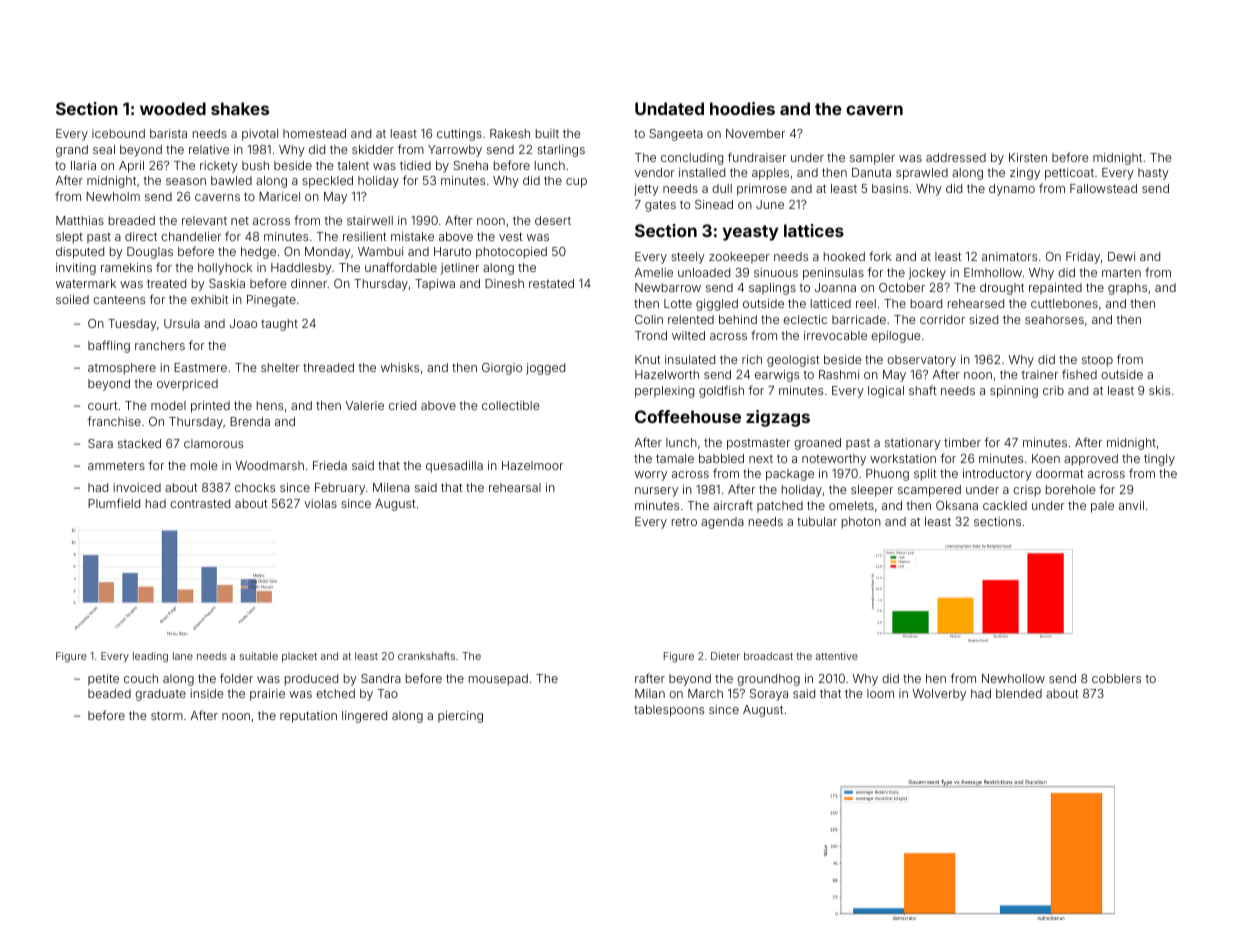 The image size is (1233, 952). I want to click on basins, so click(890, 188).
